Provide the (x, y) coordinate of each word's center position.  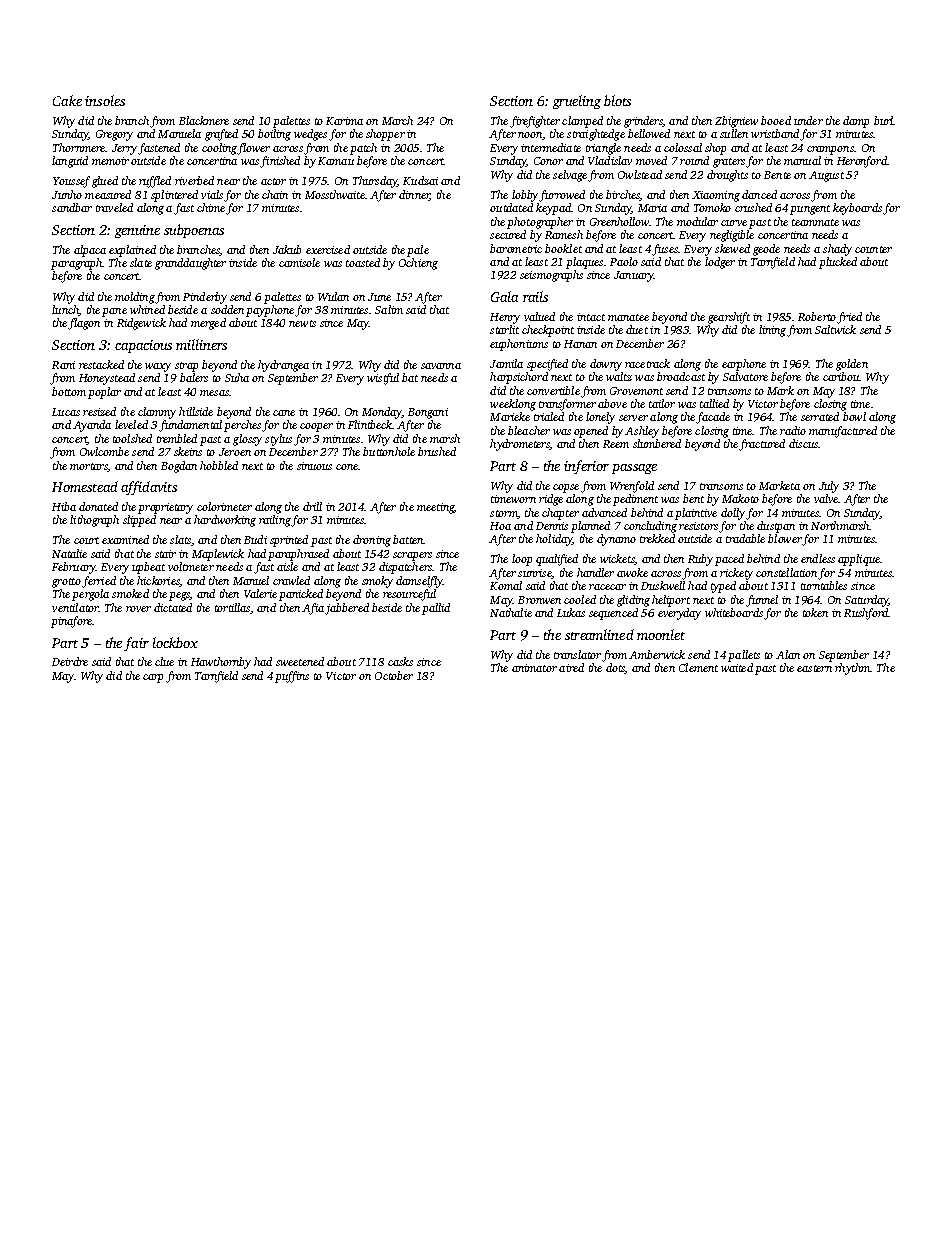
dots (615, 668)
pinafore (71, 622)
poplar (104, 393)
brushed (437, 451)
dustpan (776, 527)
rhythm (852, 669)
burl (883, 120)
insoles (105, 100)
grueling (577, 102)
